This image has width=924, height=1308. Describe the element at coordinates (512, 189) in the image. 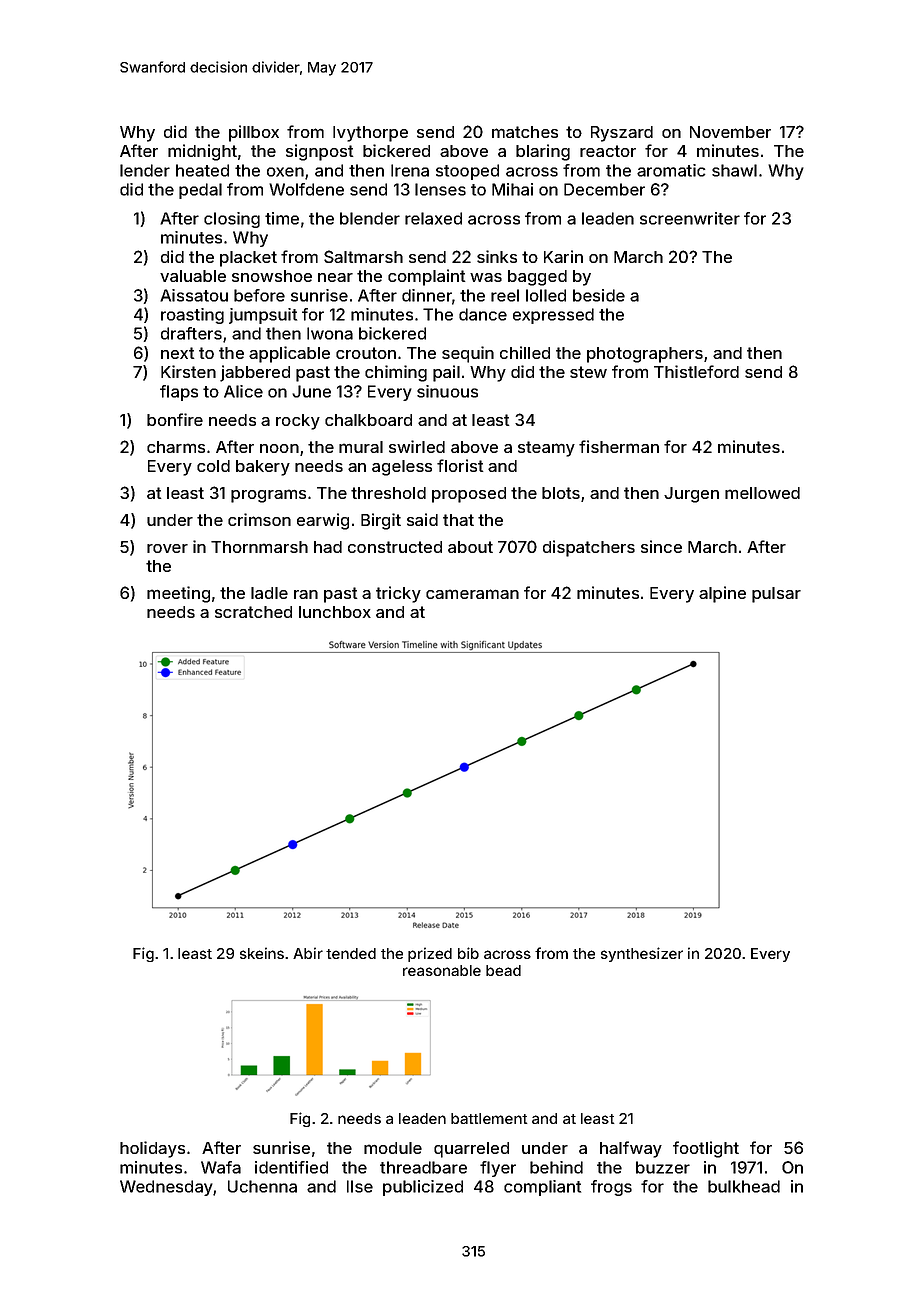

I see `Mihai` at that location.
